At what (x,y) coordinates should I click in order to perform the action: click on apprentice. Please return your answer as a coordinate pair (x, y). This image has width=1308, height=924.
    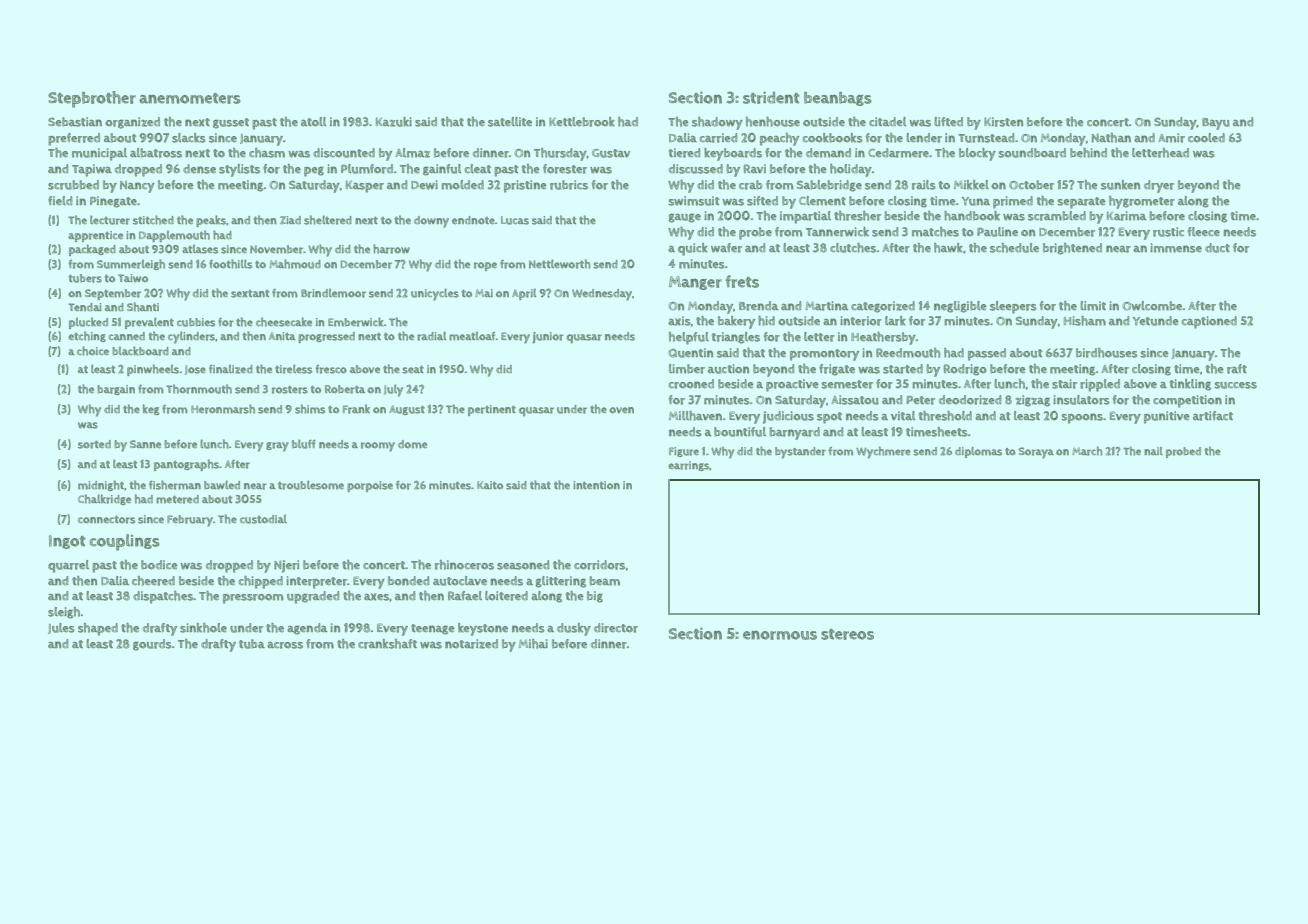
    Looking at the image, I should click on (95, 236).
